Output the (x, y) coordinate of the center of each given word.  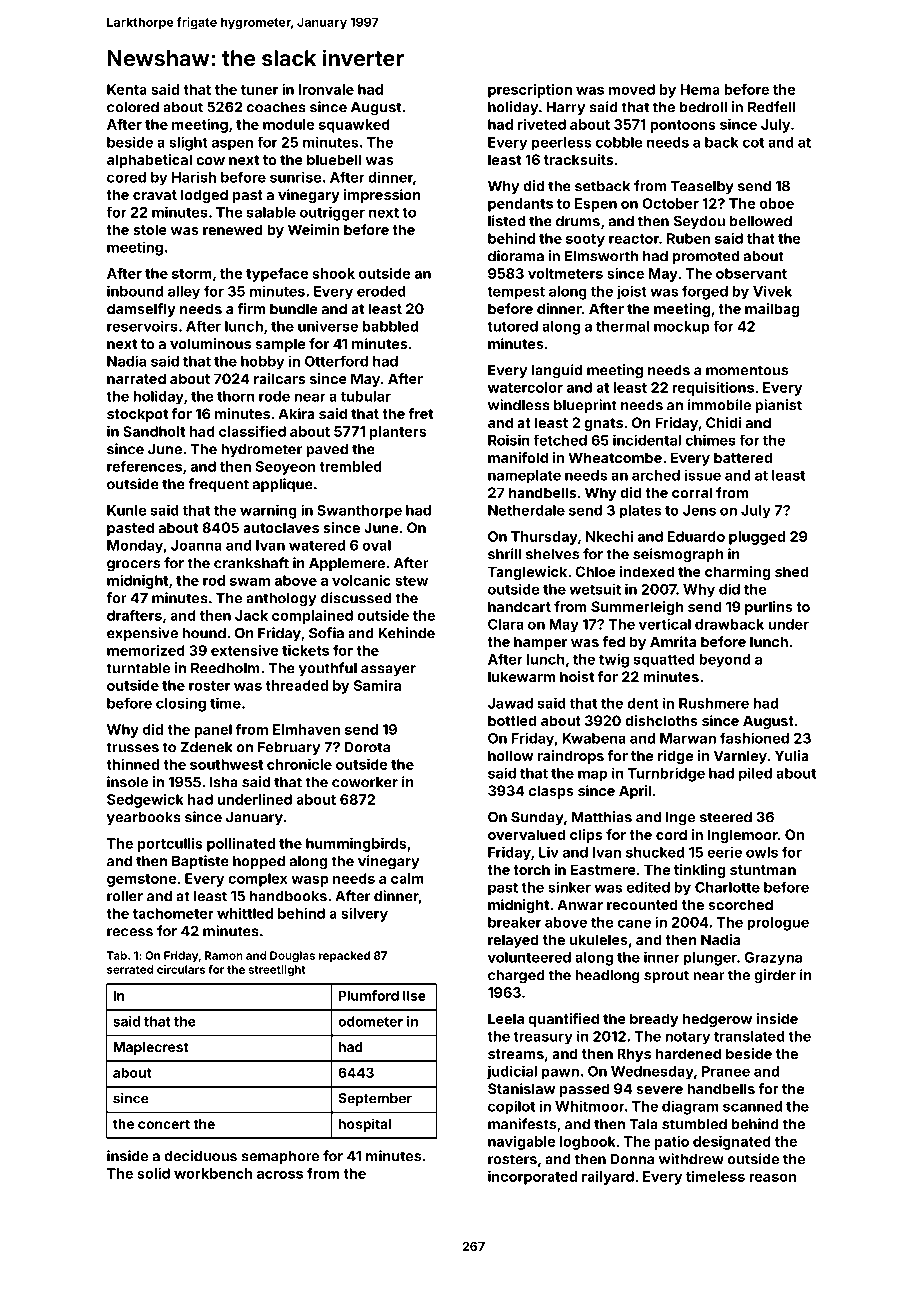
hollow (511, 755)
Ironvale (326, 89)
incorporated (532, 1178)
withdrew (691, 1159)
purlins (769, 608)
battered (743, 457)
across (280, 1175)
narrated (136, 378)
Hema (700, 89)
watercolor (525, 387)
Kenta (127, 89)
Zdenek (207, 747)
